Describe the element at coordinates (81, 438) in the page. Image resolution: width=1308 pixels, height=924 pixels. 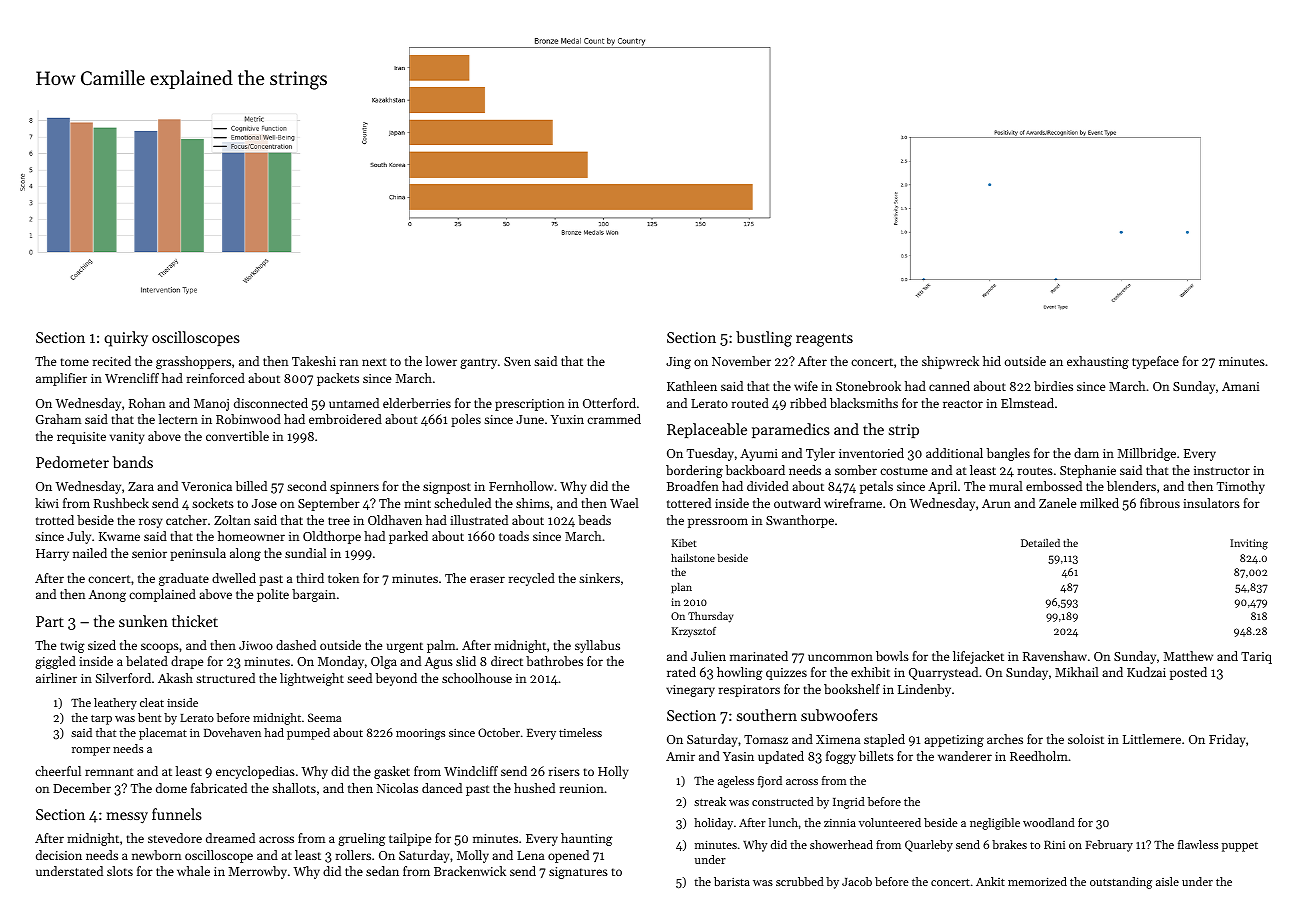
I see `requisite` at that location.
